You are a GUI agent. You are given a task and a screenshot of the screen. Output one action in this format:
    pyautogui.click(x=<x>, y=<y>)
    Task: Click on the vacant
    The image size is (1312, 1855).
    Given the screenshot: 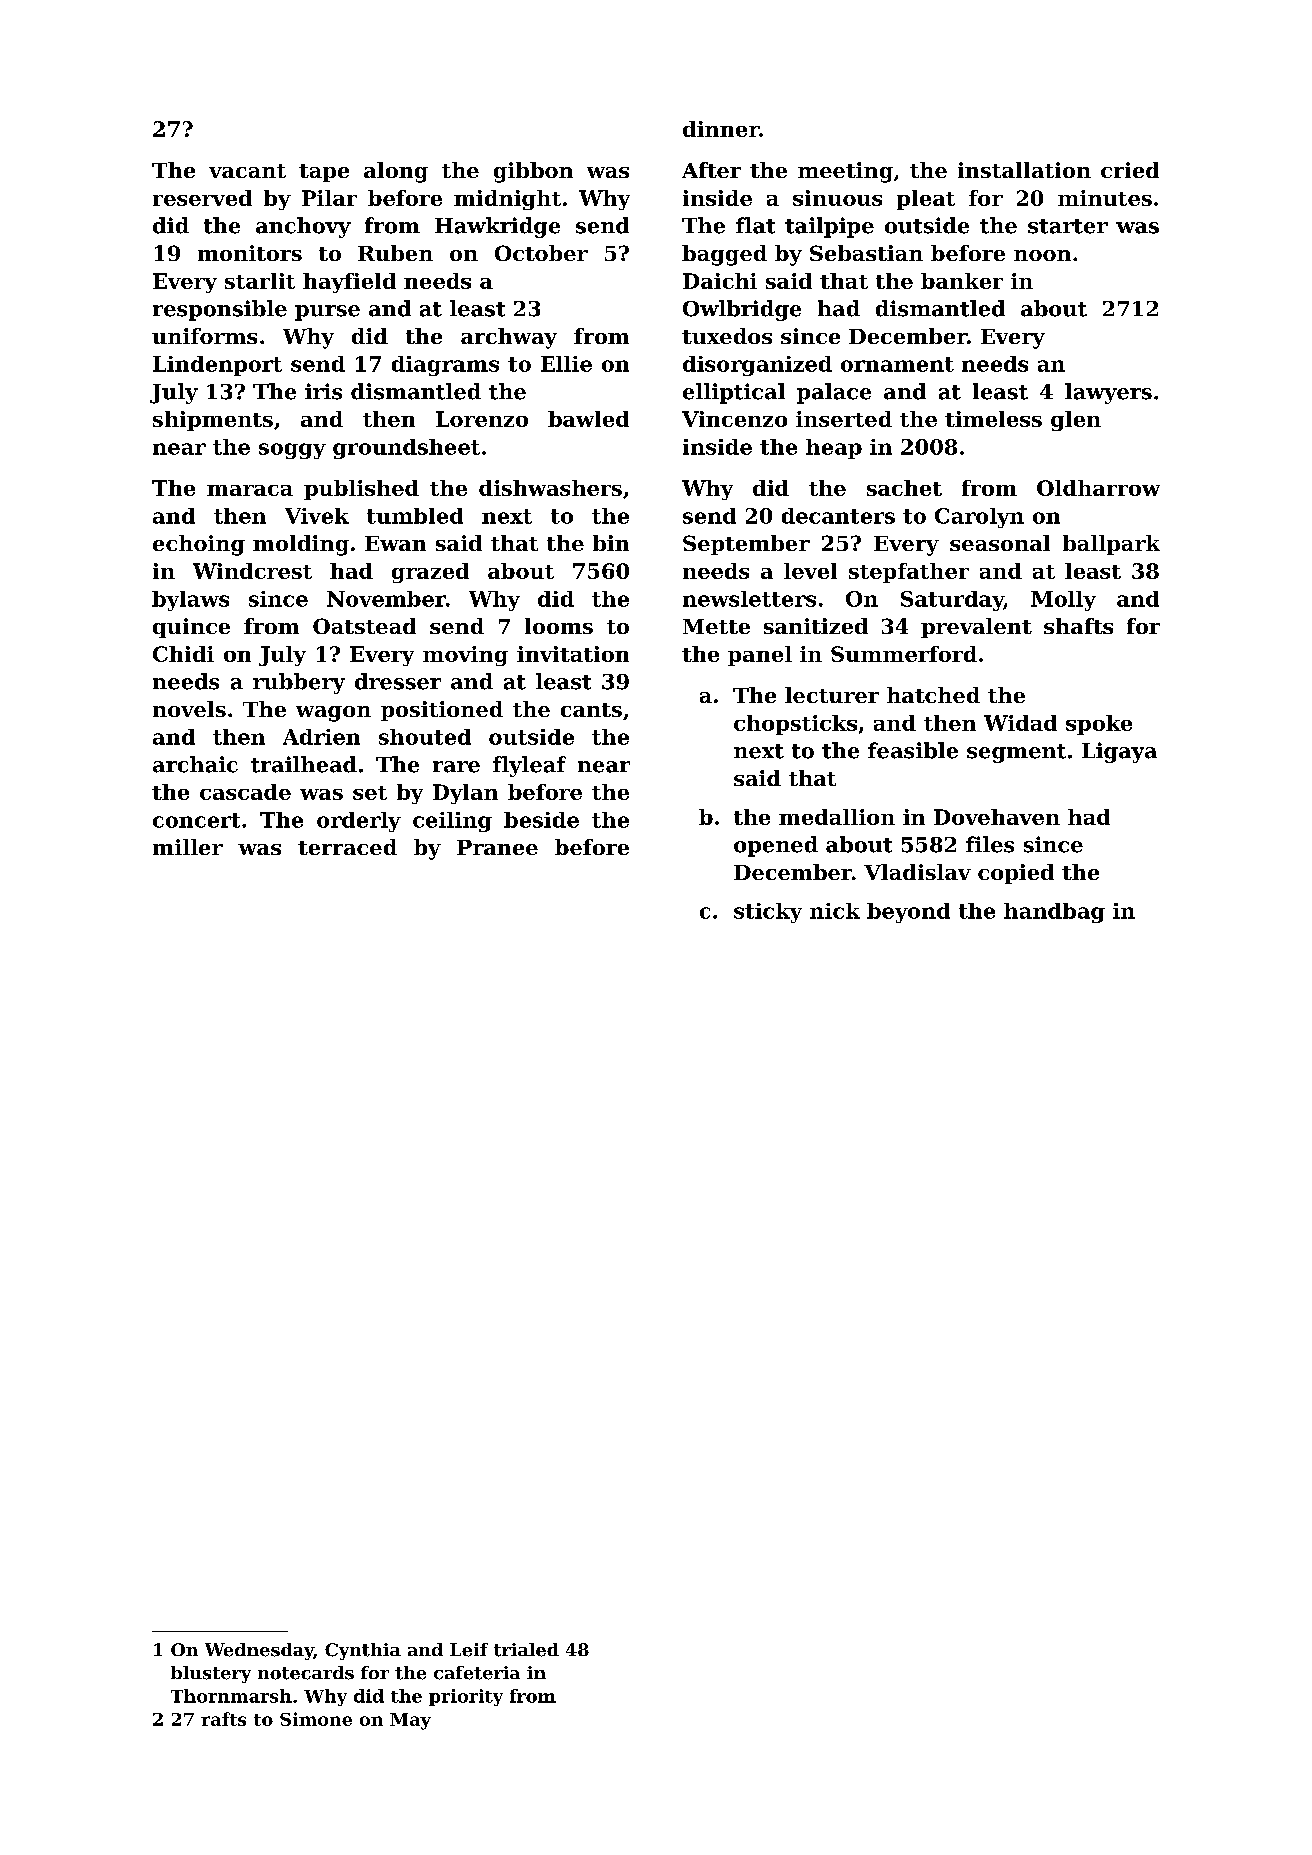 What is the action you would take?
    pyautogui.click(x=247, y=171)
